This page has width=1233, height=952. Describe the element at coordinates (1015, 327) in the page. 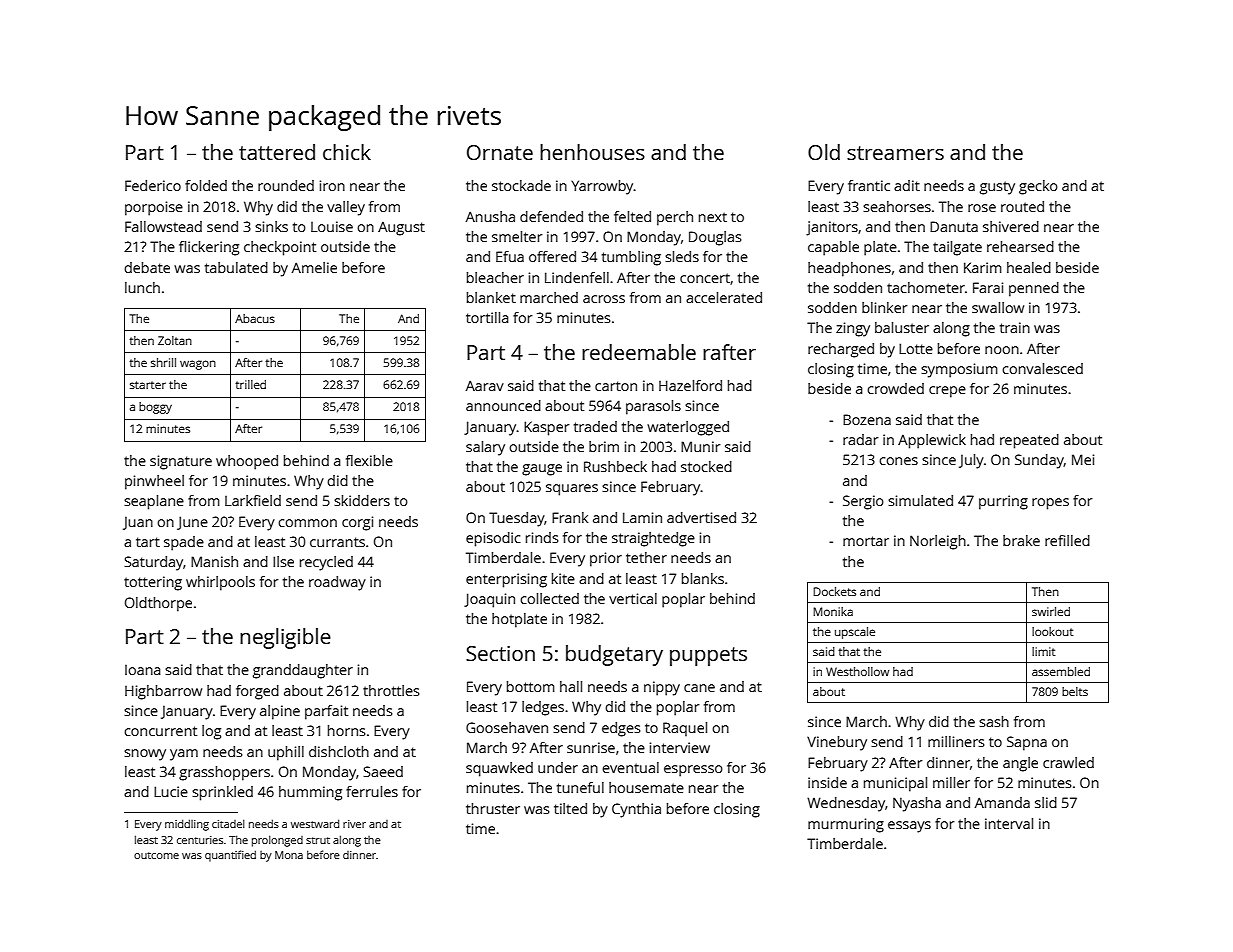

I see `train` at that location.
